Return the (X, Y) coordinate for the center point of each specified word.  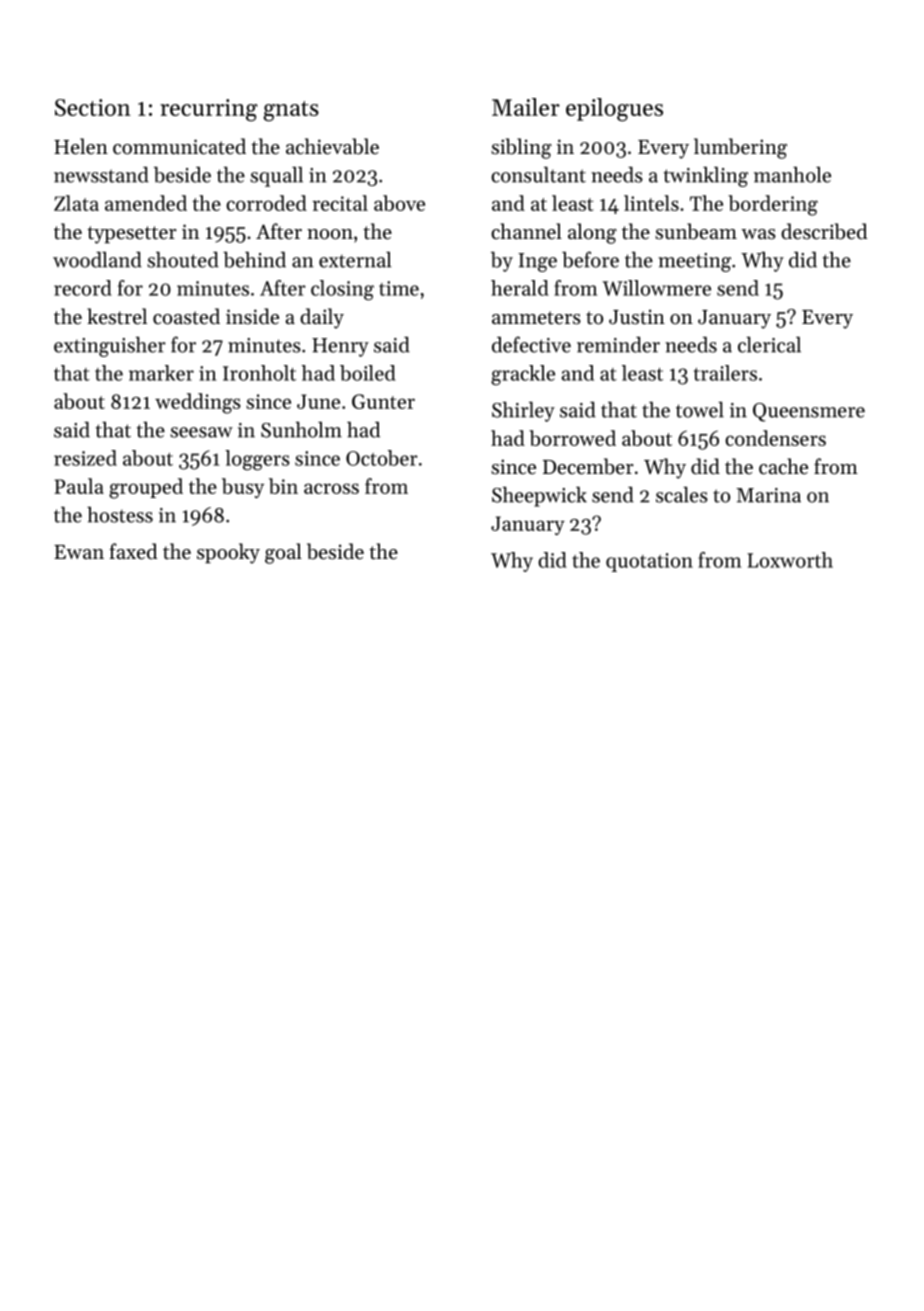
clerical (769, 345)
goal (283, 553)
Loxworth (790, 560)
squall (276, 177)
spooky (228, 553)
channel (526, 231)
